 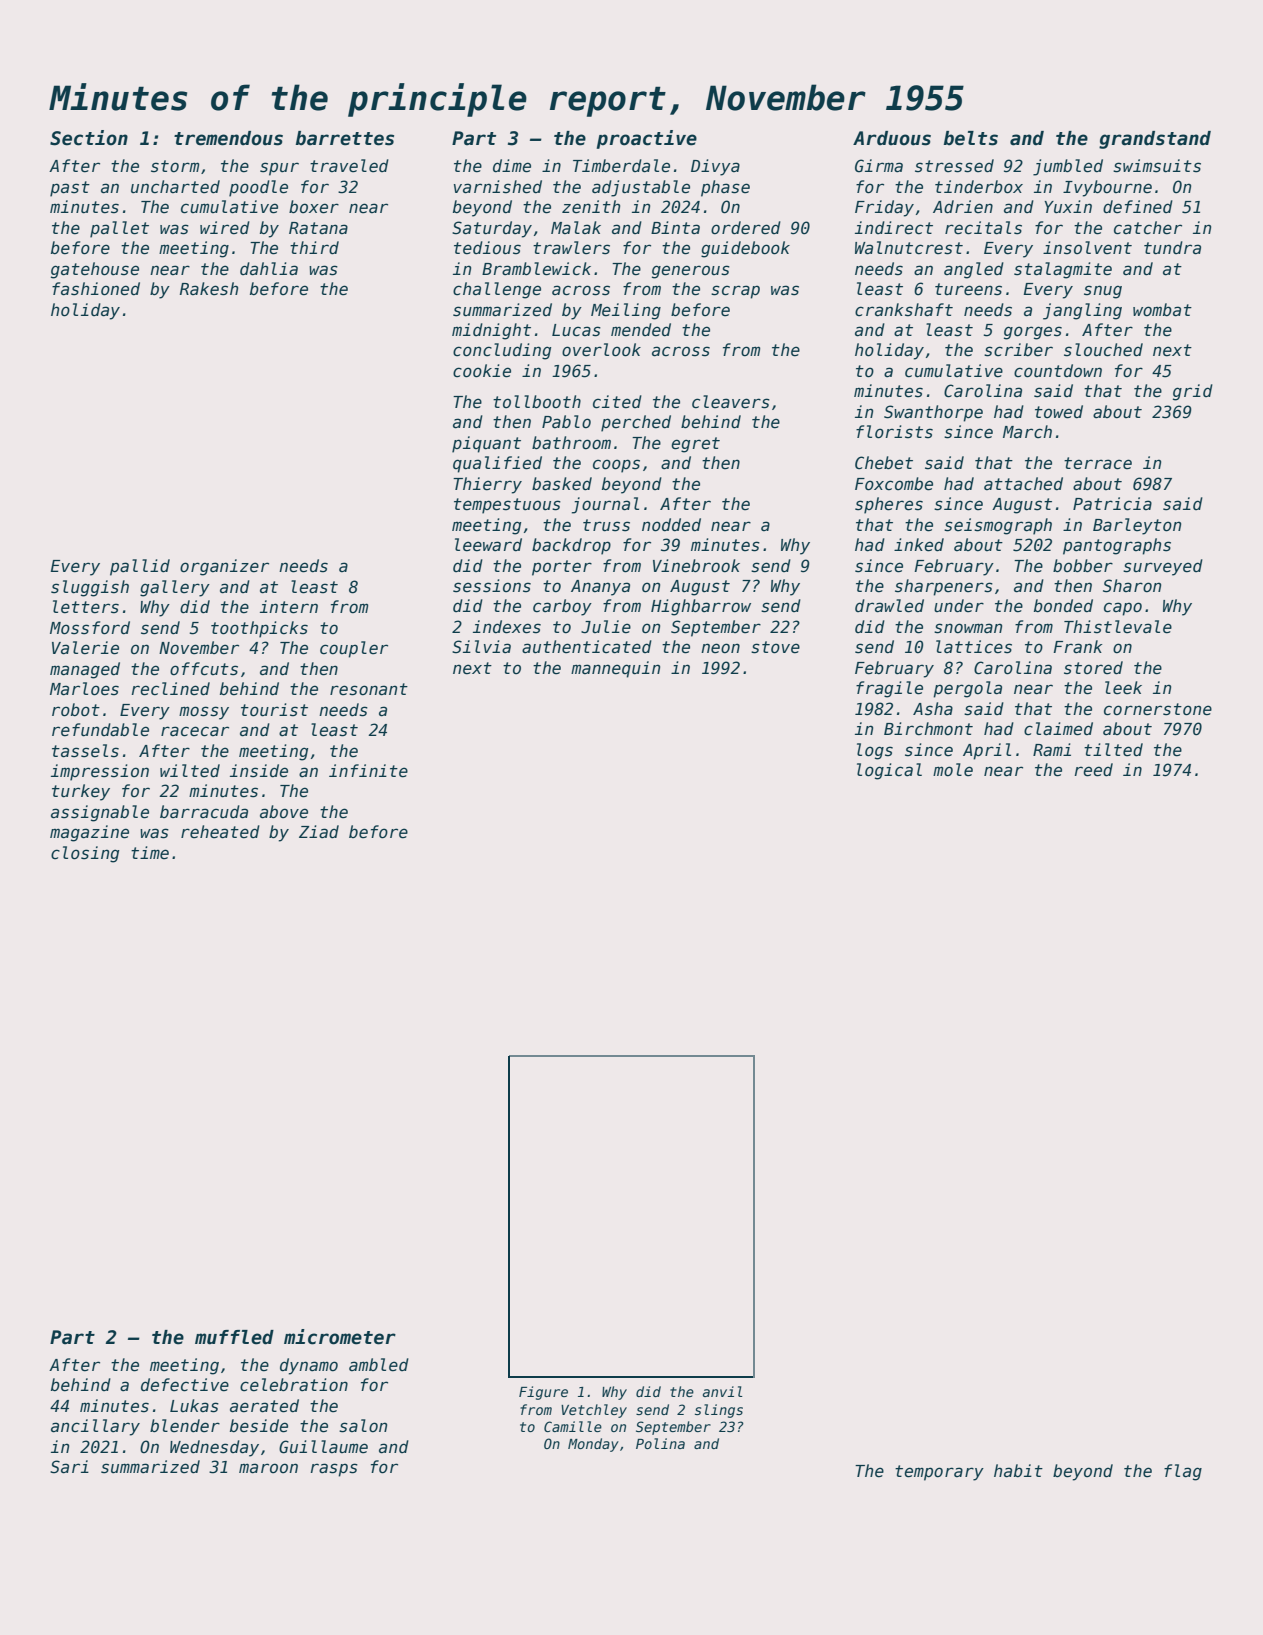 What do you see at coordinates (175, 166) in the screenshot?
I see `storm` at bounding box center [175, 166].
